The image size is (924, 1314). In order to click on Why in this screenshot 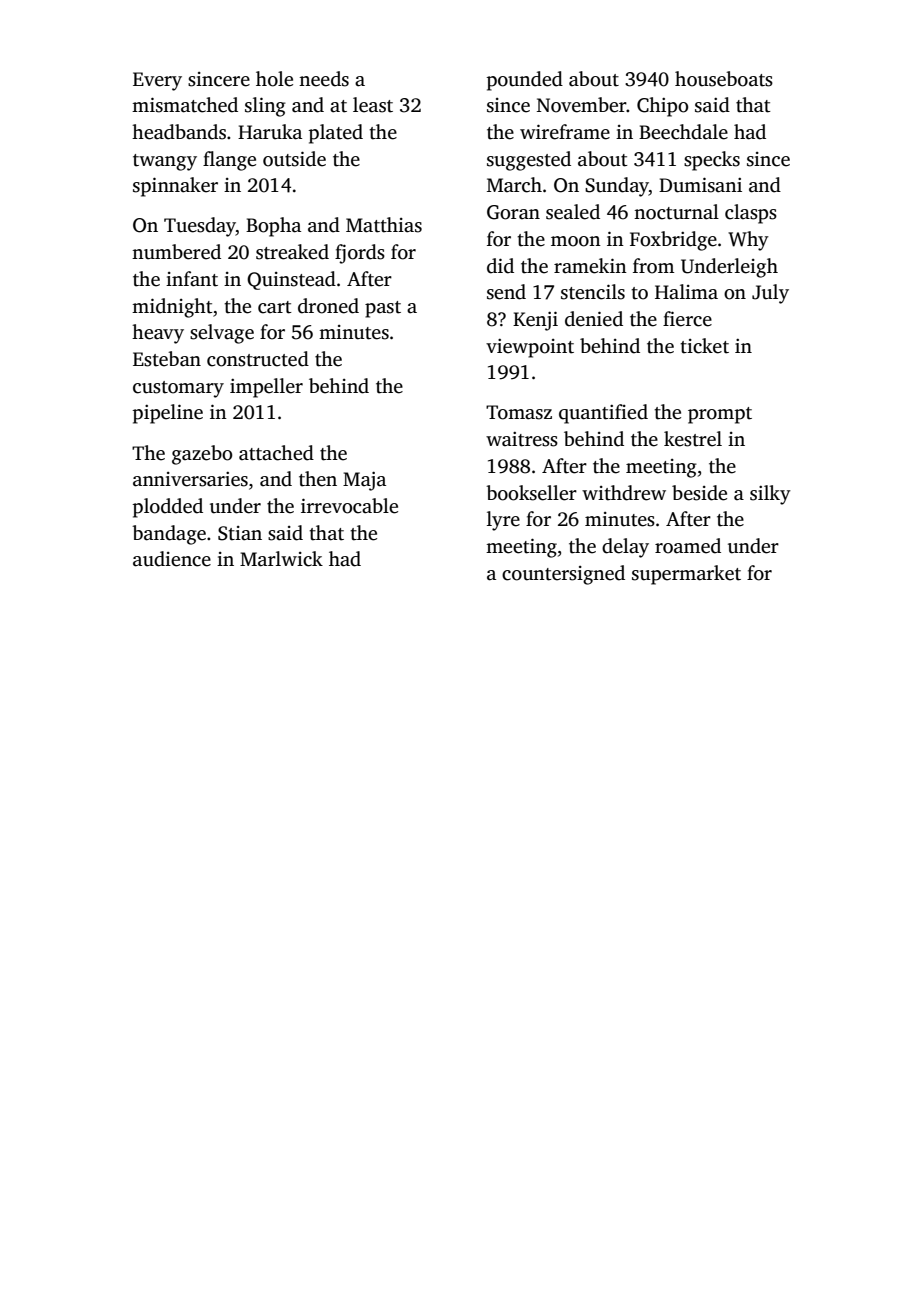, I will do `click(748, 241)`.
